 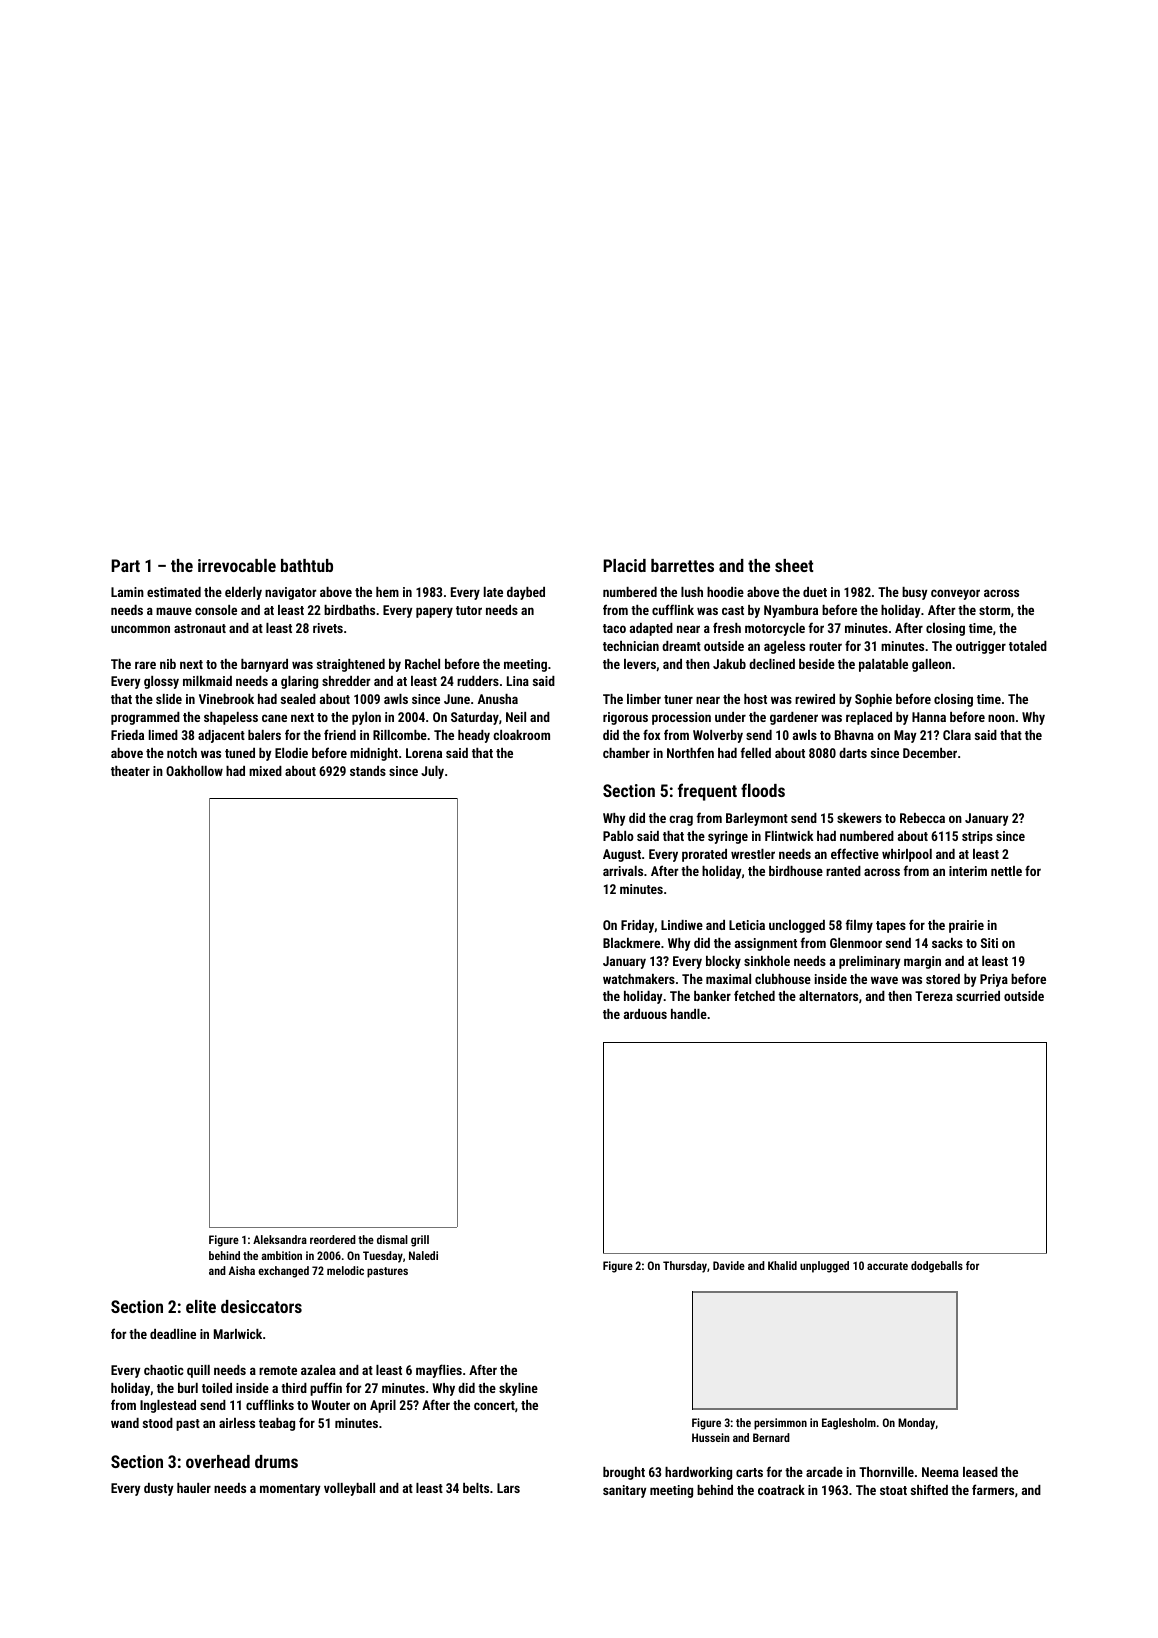 What do you see at coordinates (130, 771) in the document?
I see `theater` at bounding box center [130, 771].
